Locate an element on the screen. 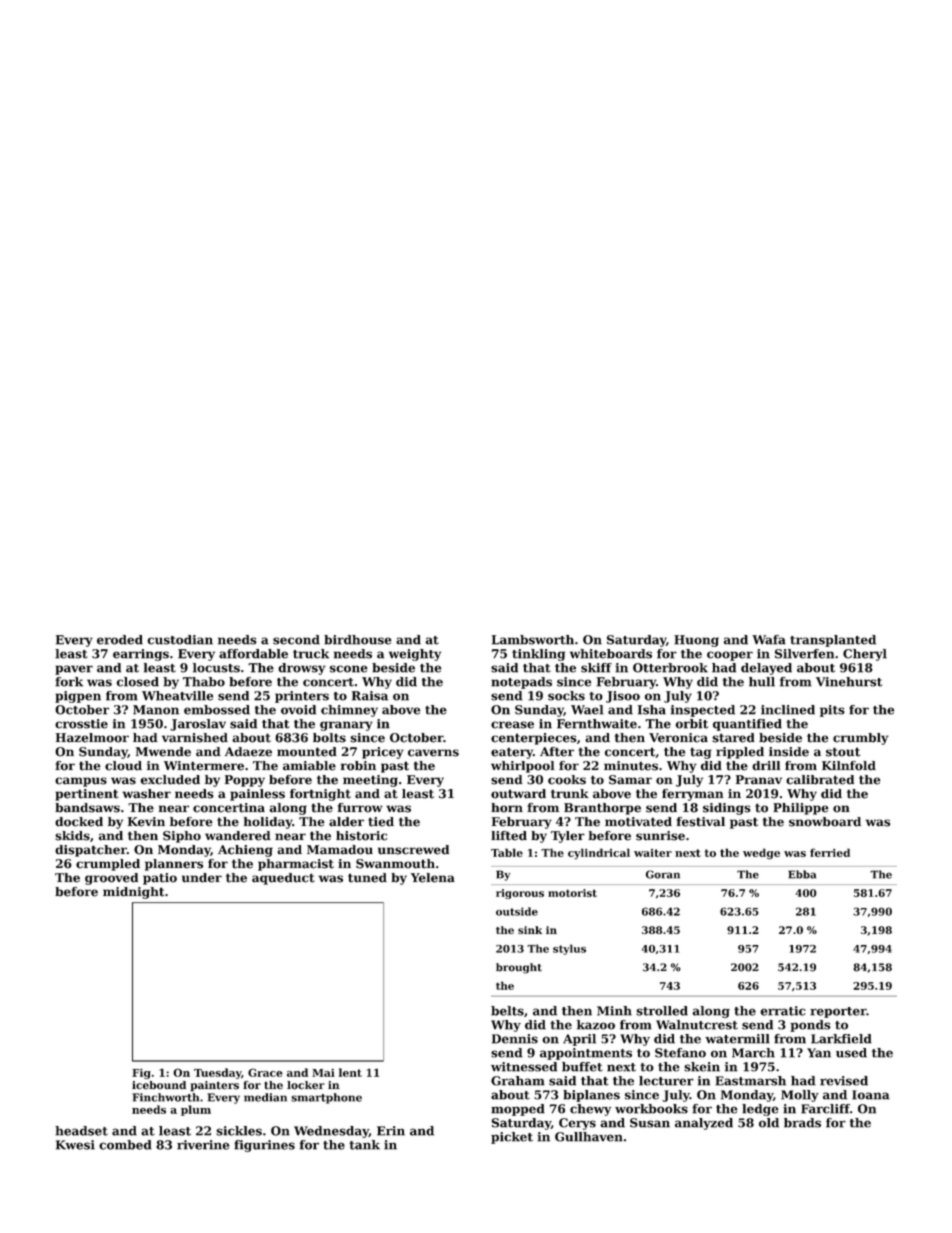 The width and height of the screenshot is (952, 1233). Dennis is located at coordinates (515, 1039).
